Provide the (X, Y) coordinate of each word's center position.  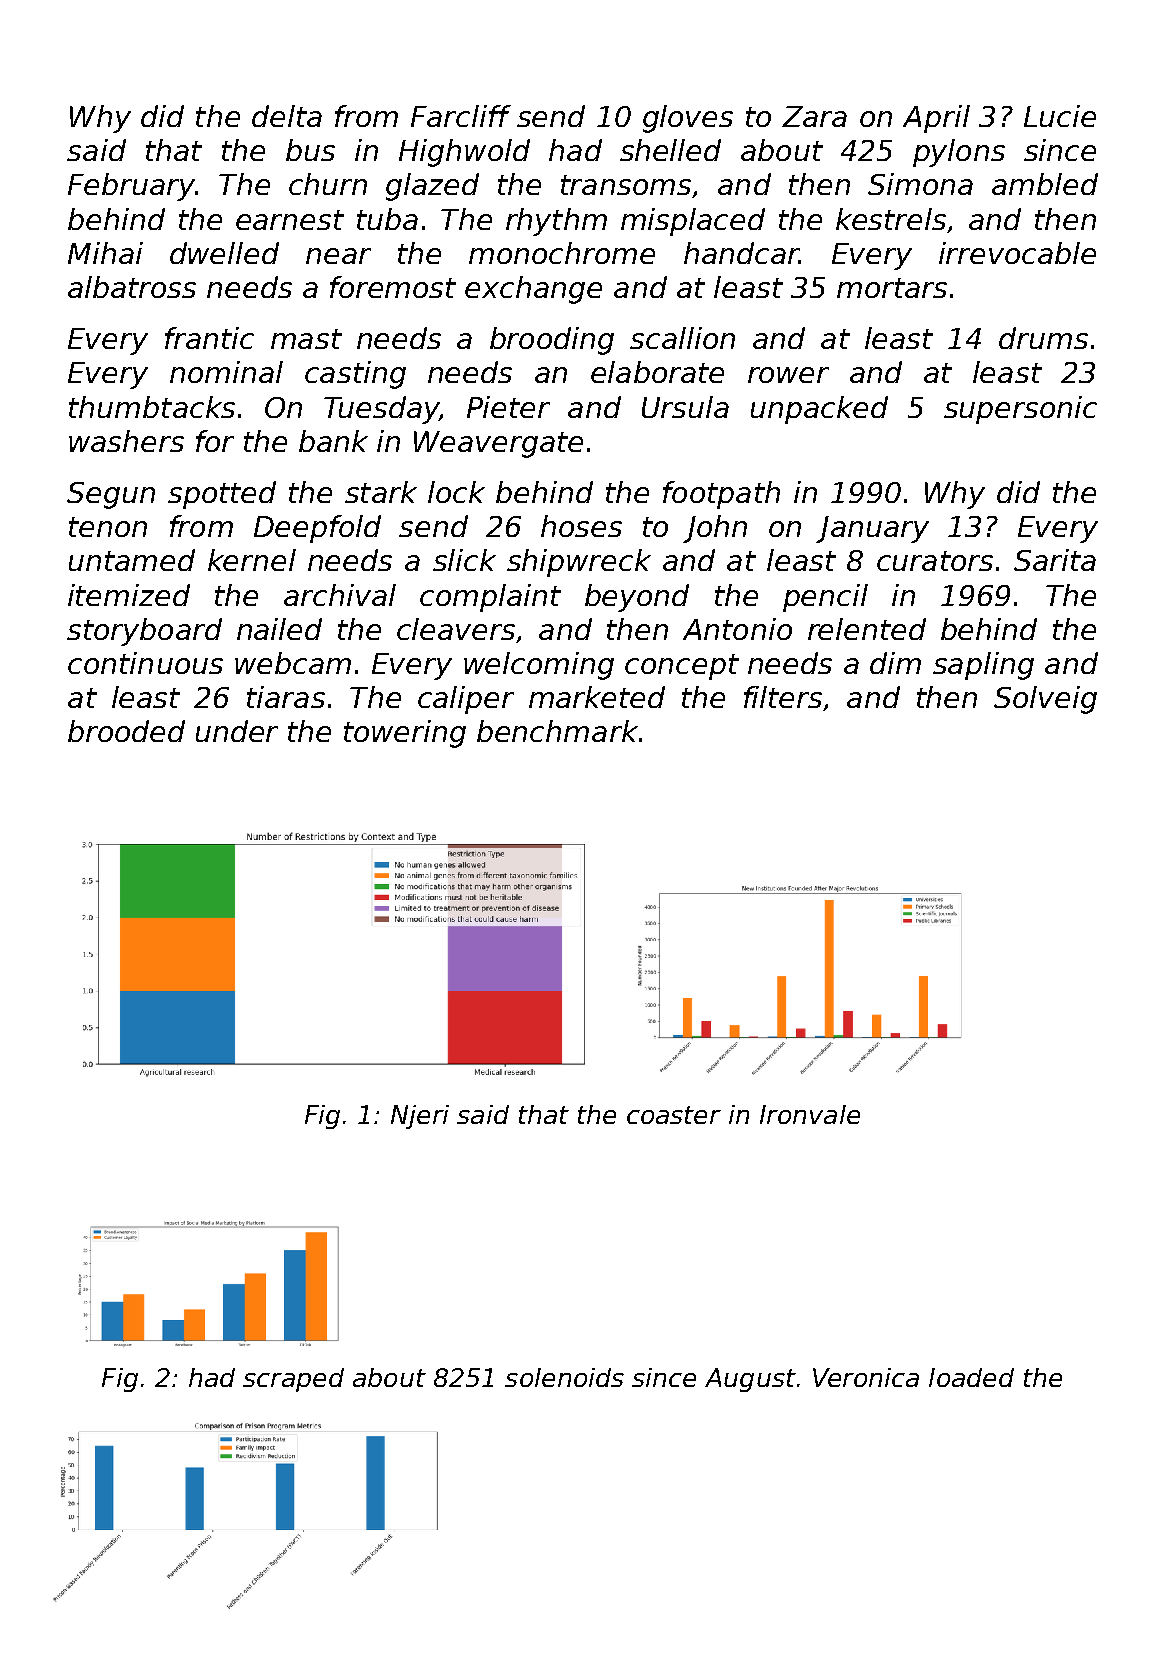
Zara (814, 116)
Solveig (1045, 700)
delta (287, 116)
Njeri (420, 1117)
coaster (674, 1115)
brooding (552, 341)
